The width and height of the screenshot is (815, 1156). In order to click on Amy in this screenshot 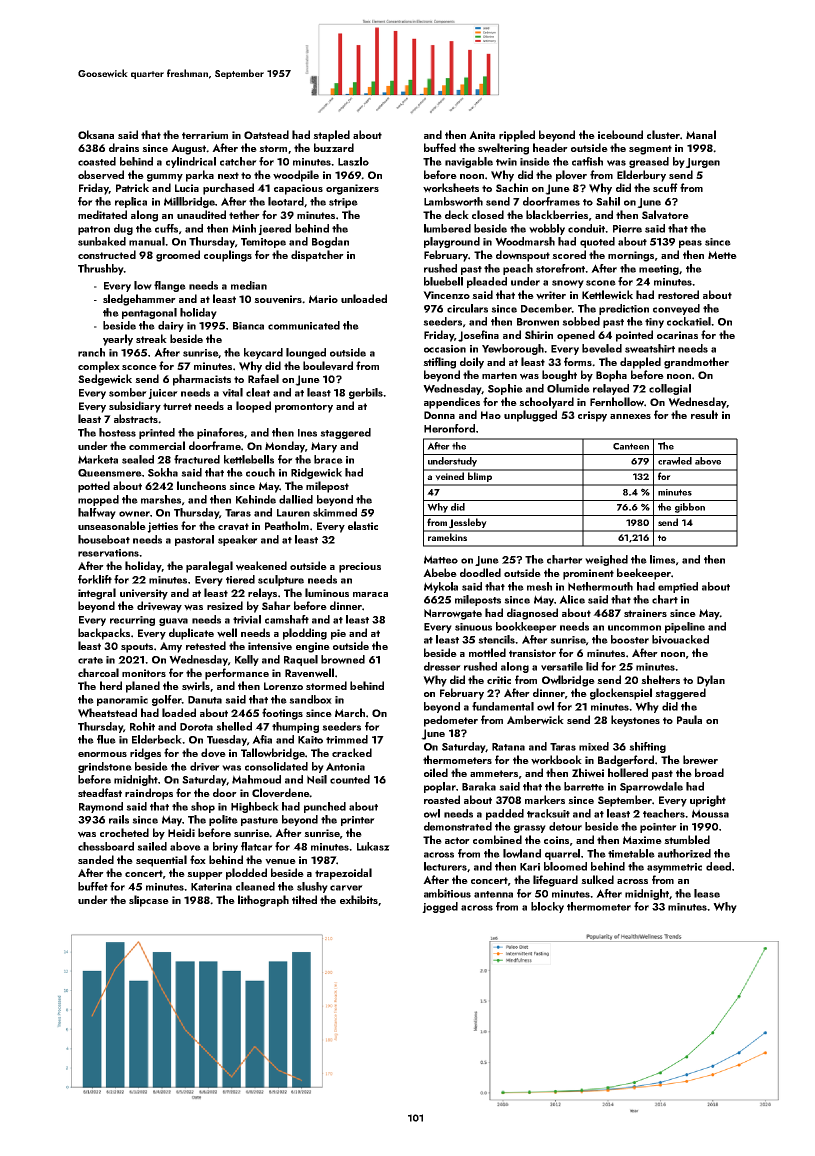, I will do `click(171, 647)`.
